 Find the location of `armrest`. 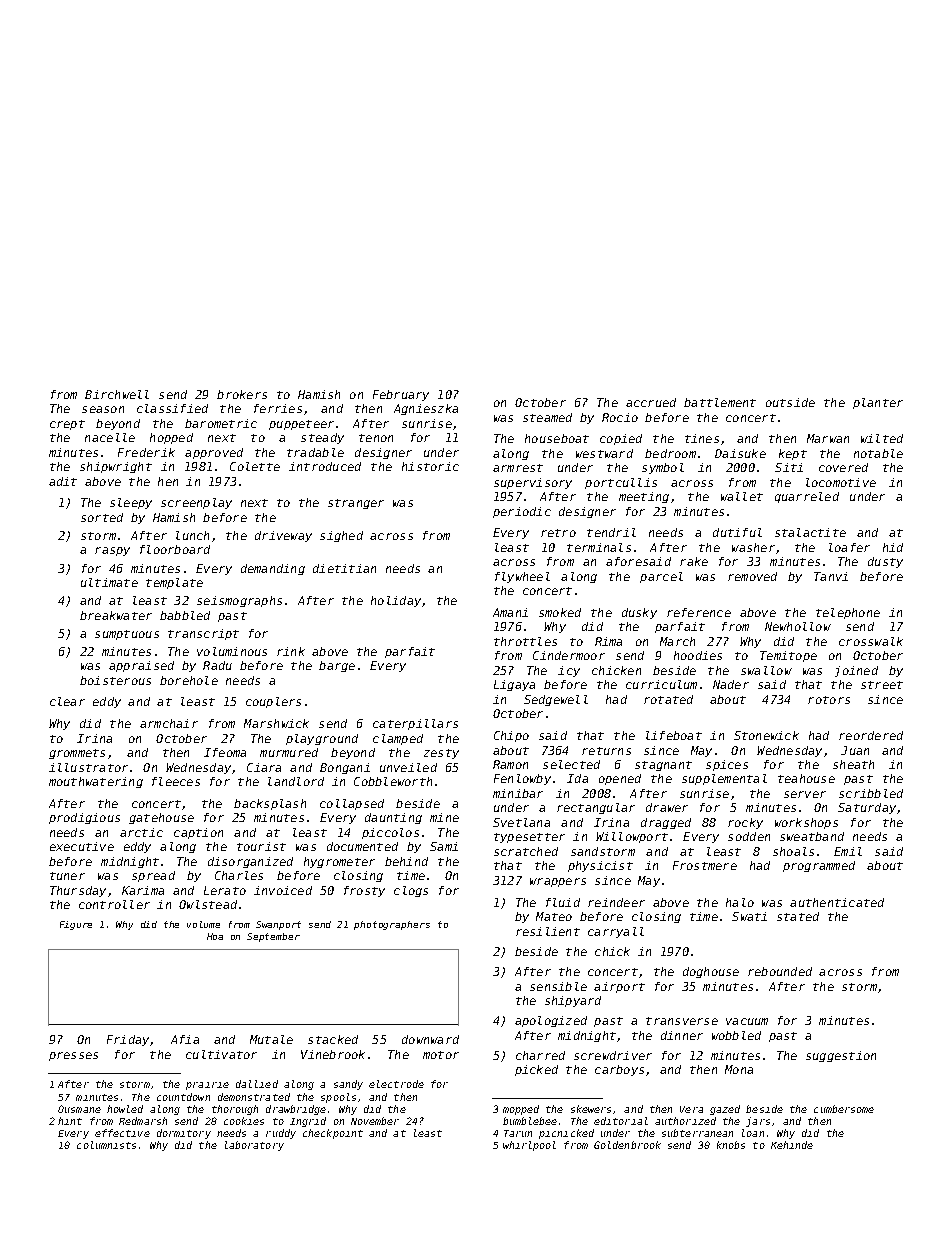

armrest is located at coordinates (518, 468).
